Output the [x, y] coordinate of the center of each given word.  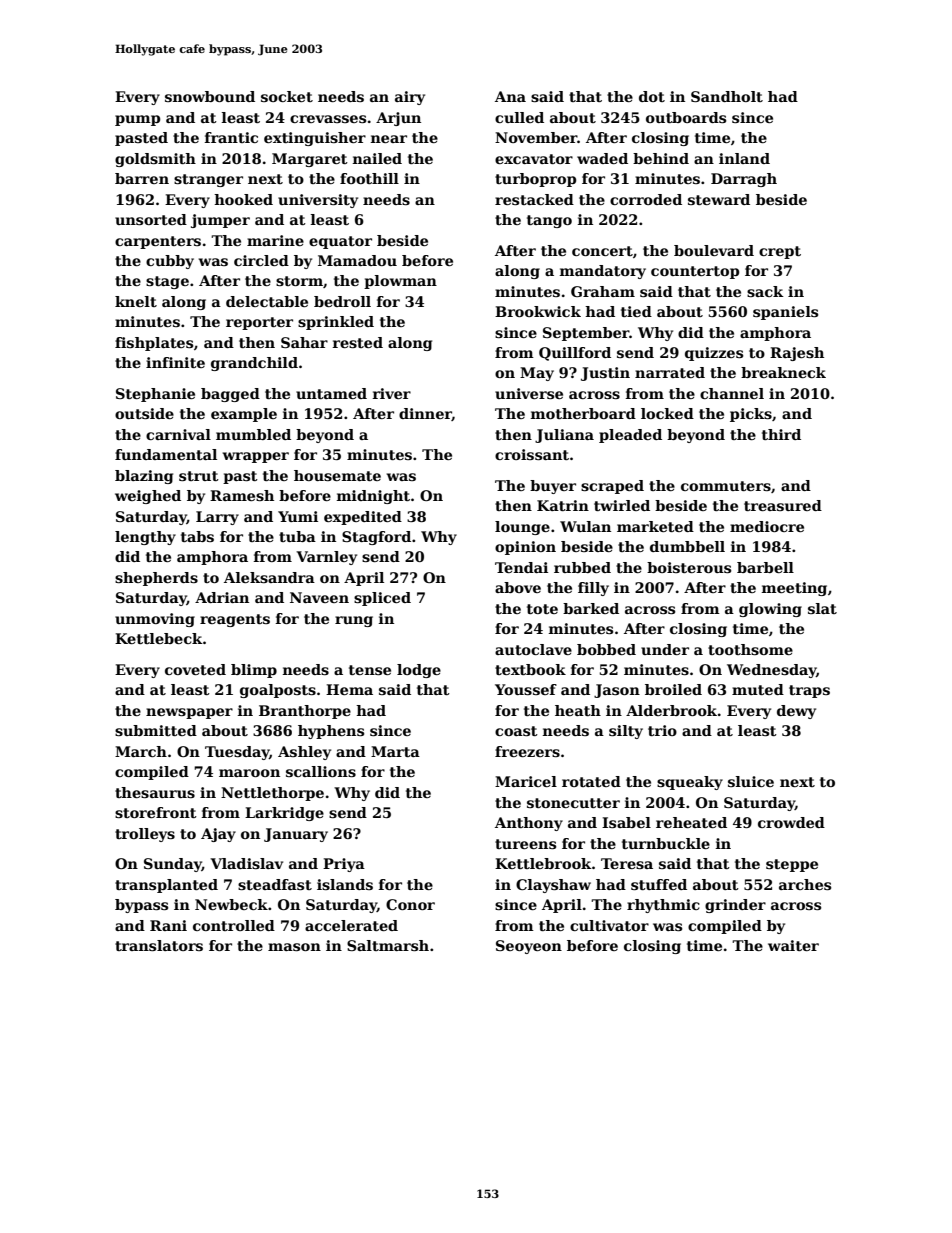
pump [137, 120]
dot [652, 96]
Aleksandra [269, 577]
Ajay [218, 835]
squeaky [690, 783]
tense [370, 670]
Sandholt [727, 96]
